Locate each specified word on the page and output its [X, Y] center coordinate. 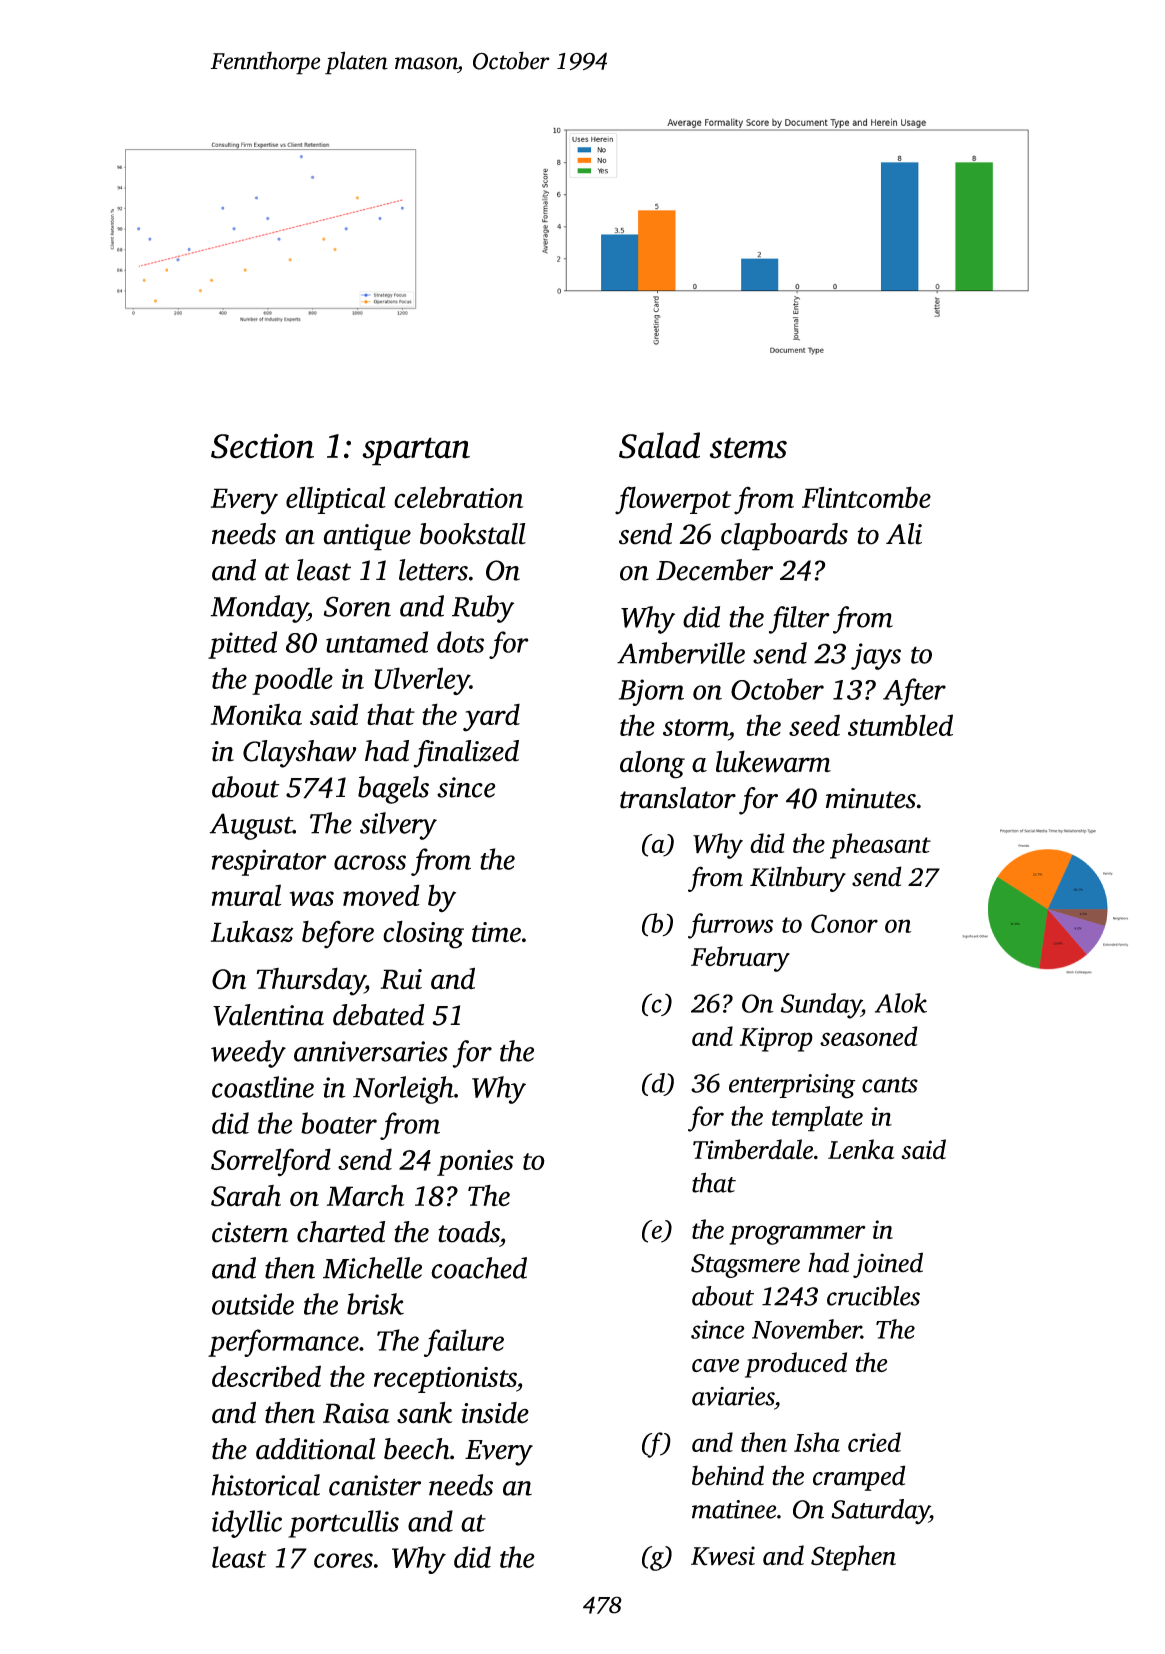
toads [469, 1232]
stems [748, 448]
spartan [416, 451]
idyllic [247, 1524]
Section [262, 446]
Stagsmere [745, 1266]
